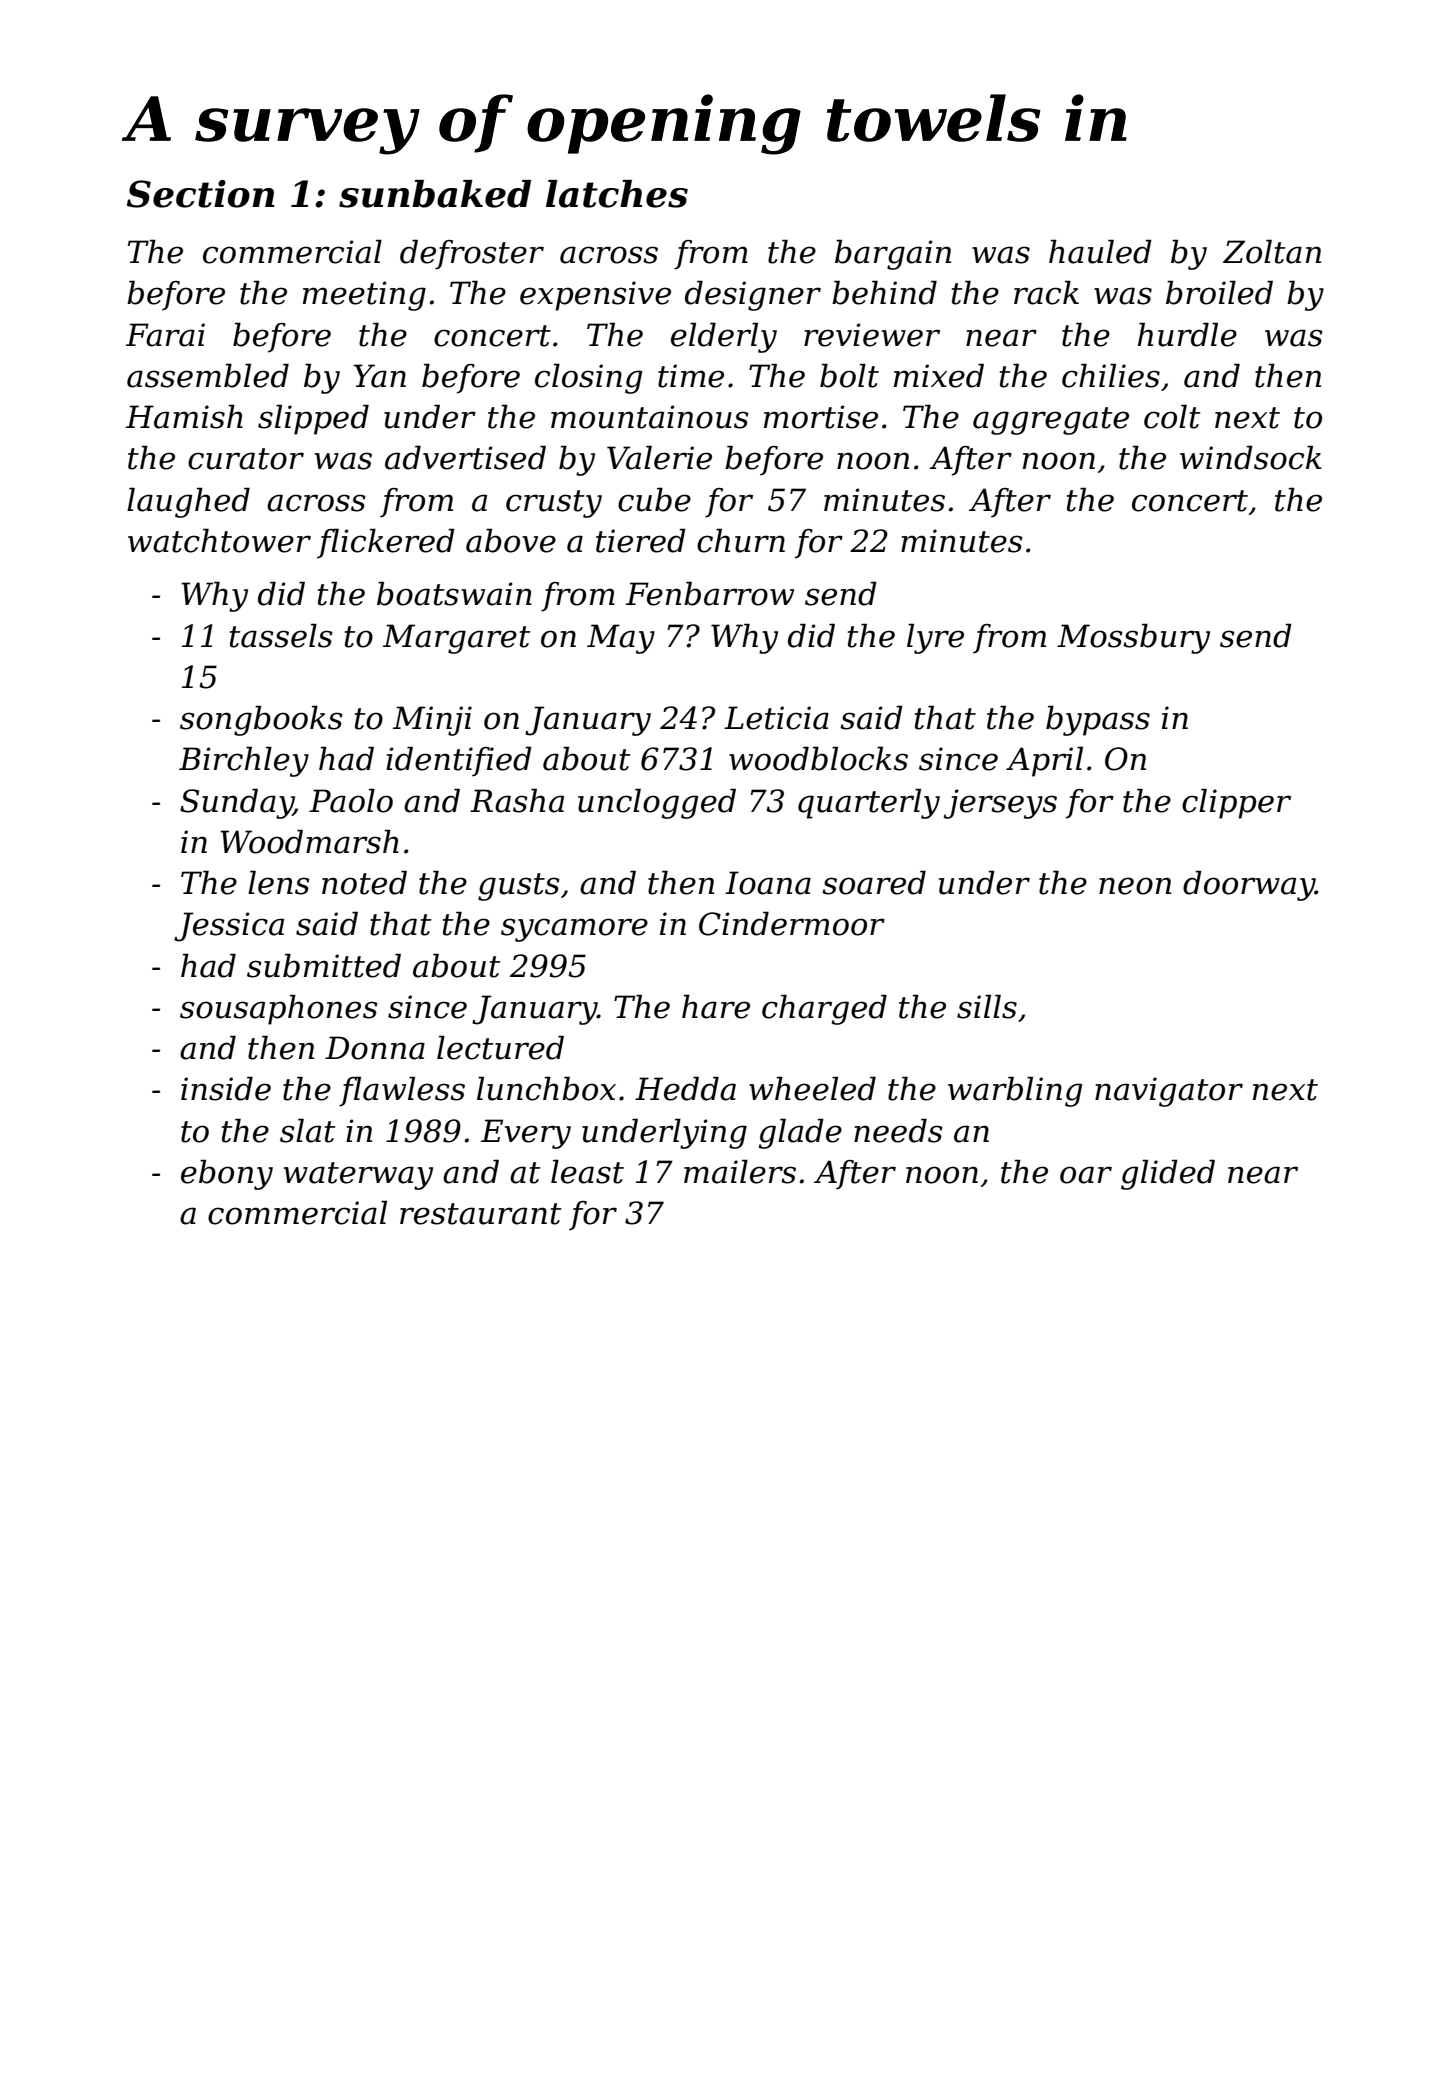 This screenshot has width=1450, height=2100. I want to click on May, so click(621, 639).
